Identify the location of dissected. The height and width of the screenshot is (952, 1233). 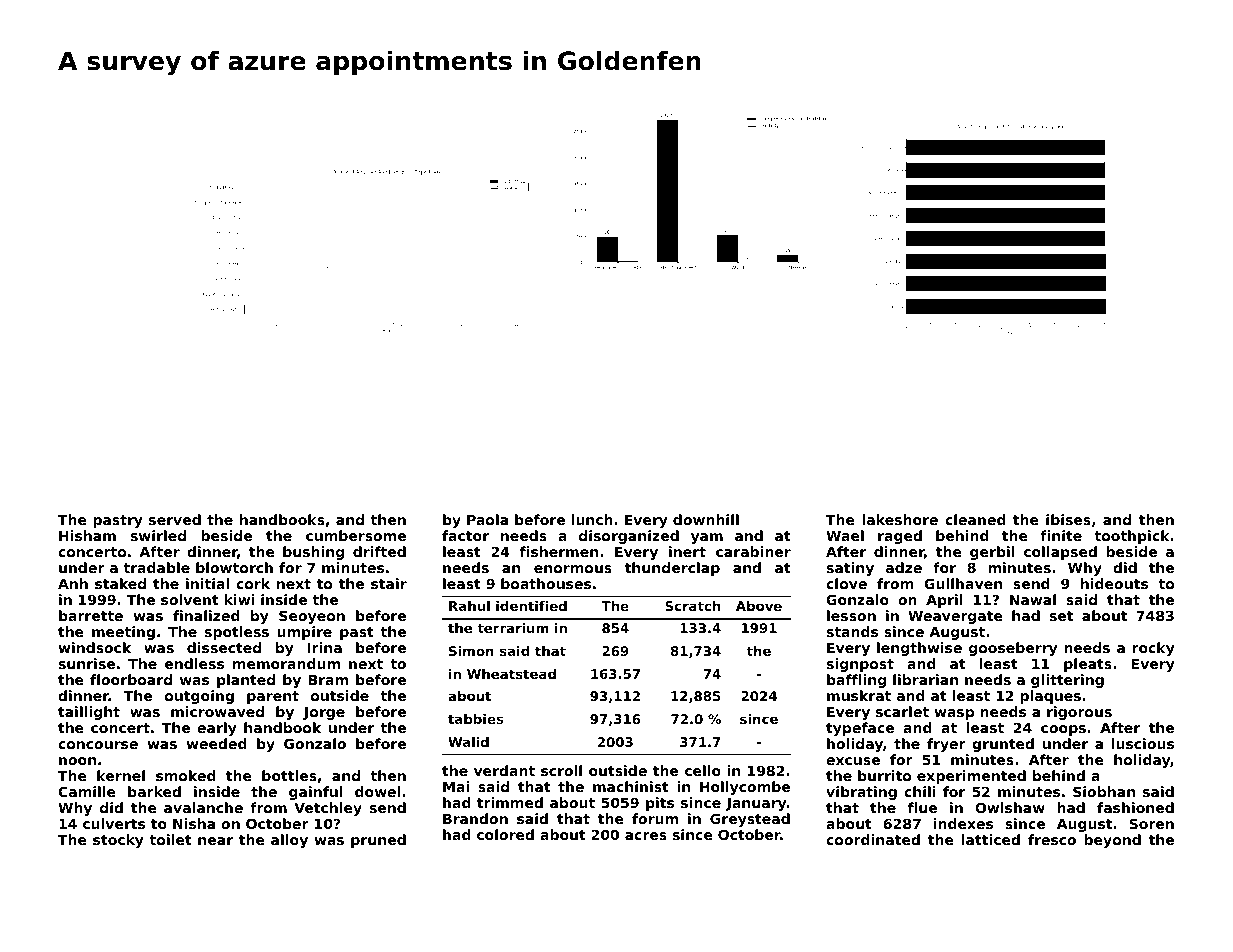
(224, 647).
